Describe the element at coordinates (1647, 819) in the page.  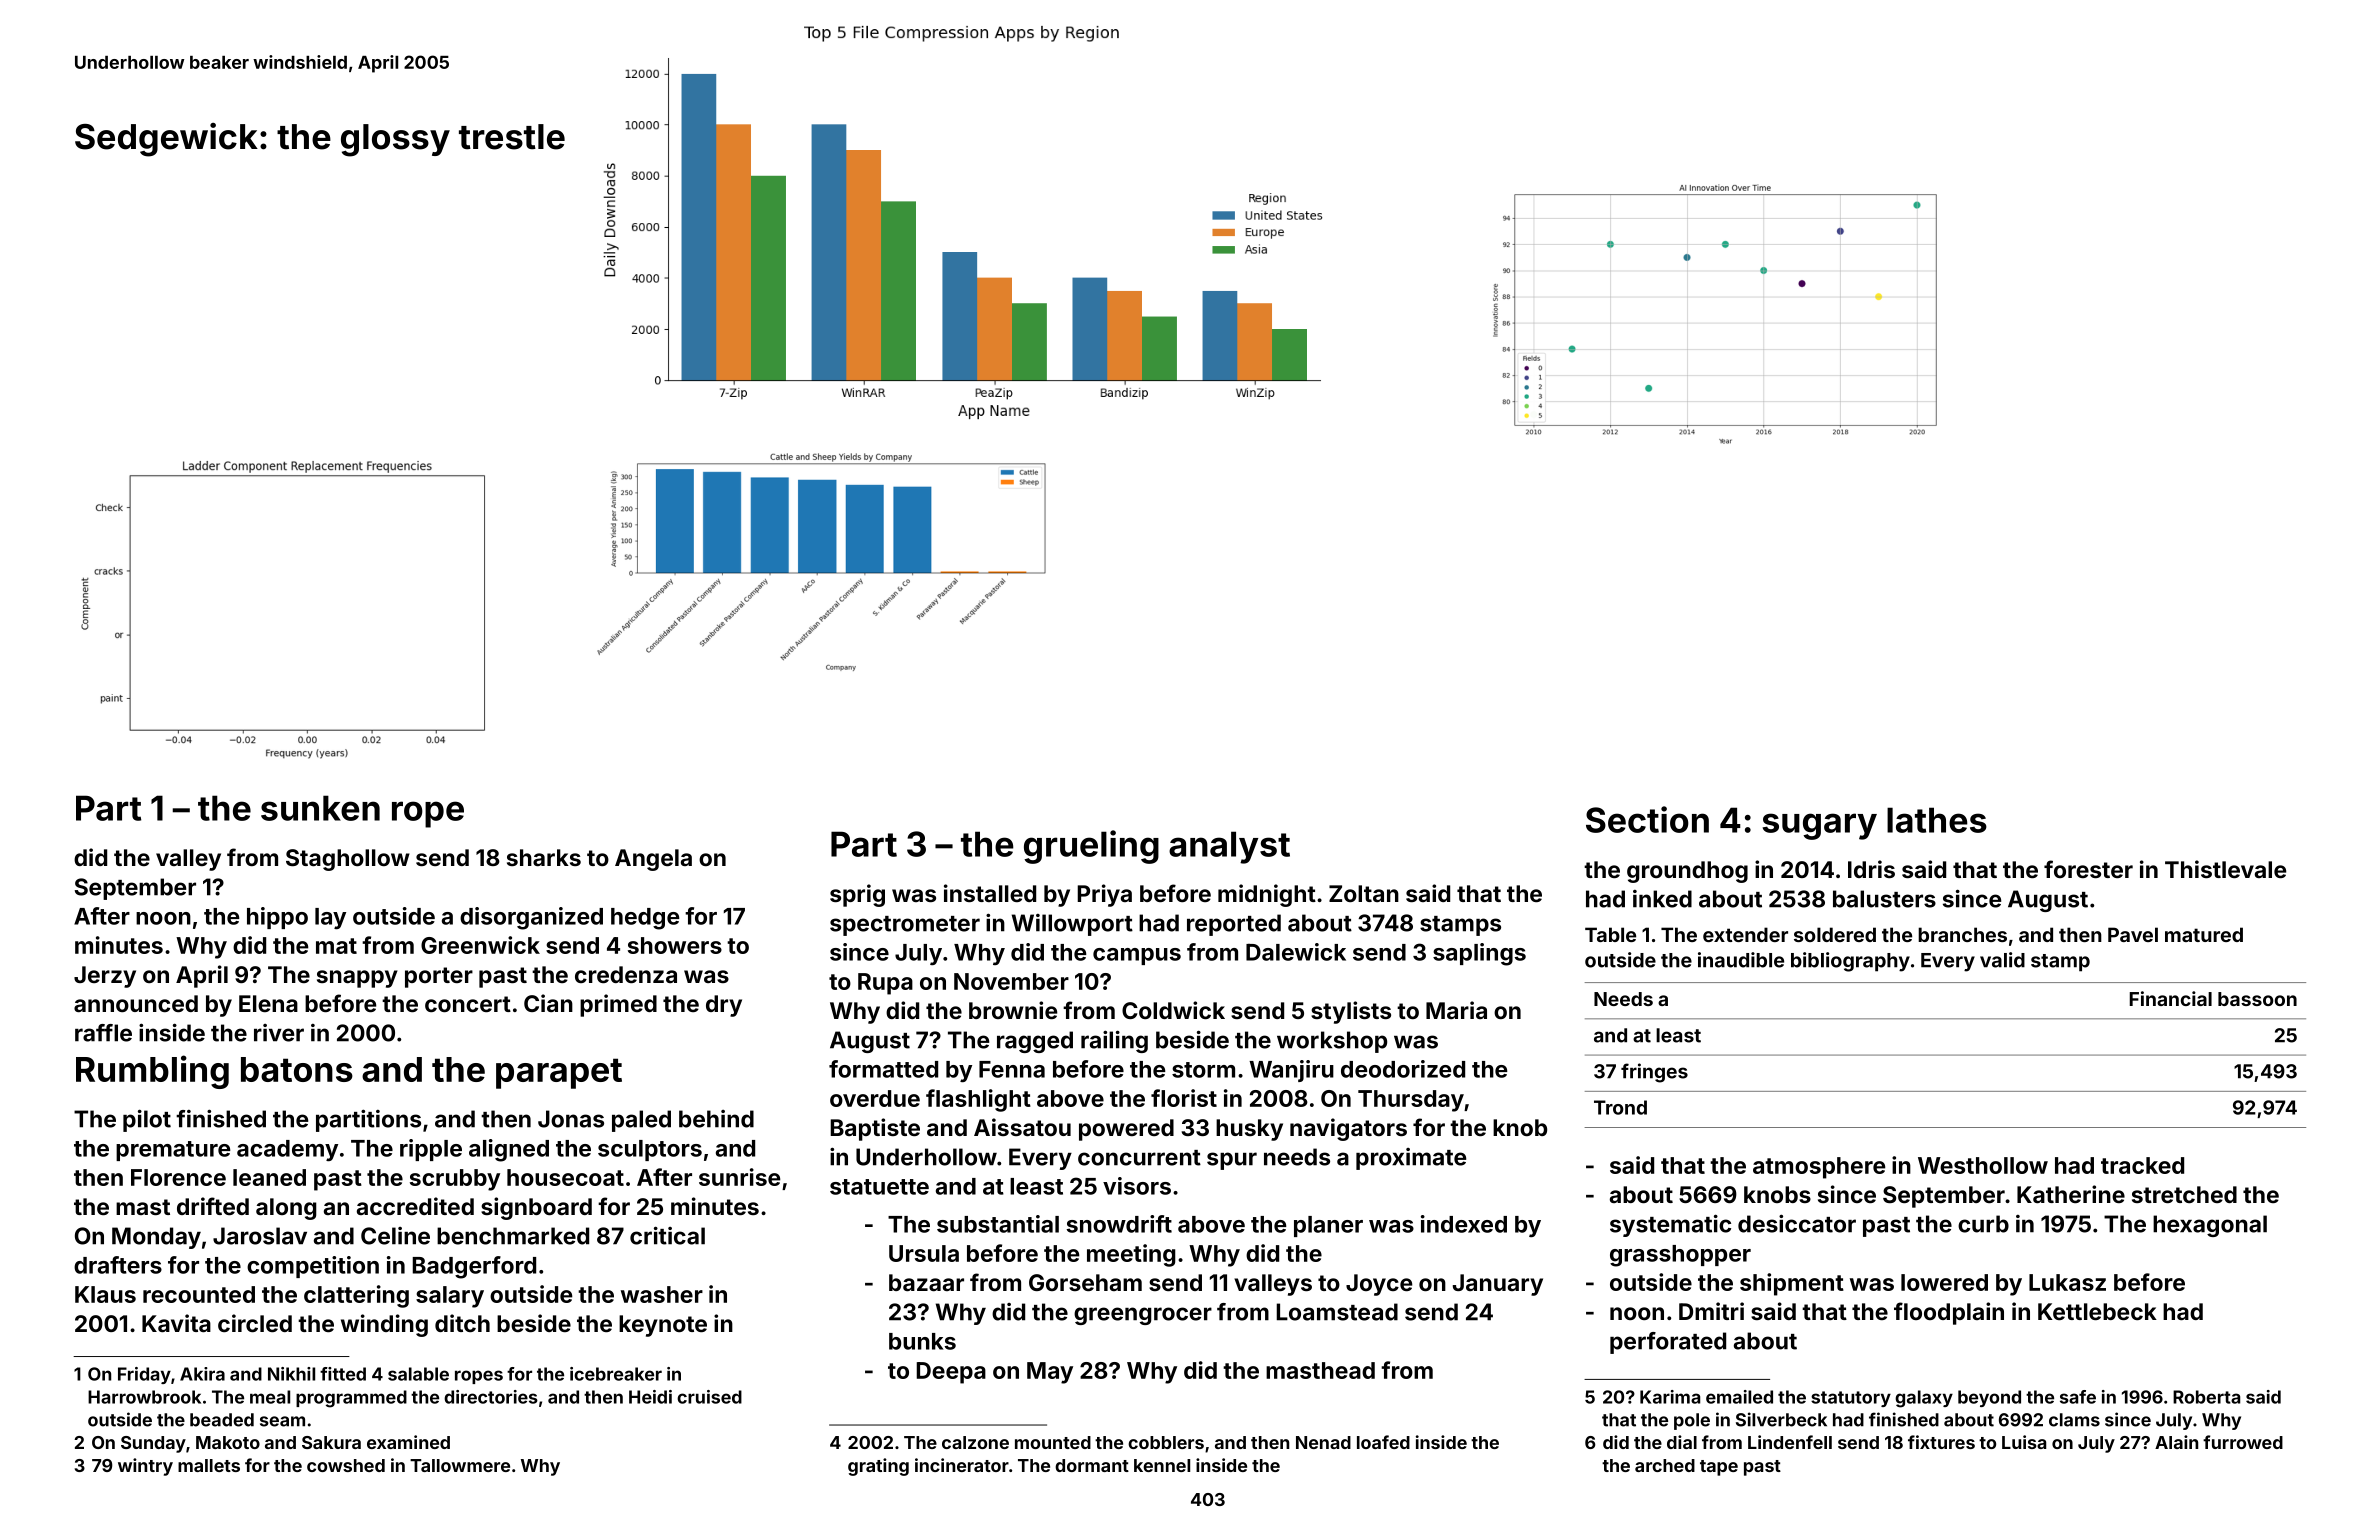
I see `Section` at that location.
